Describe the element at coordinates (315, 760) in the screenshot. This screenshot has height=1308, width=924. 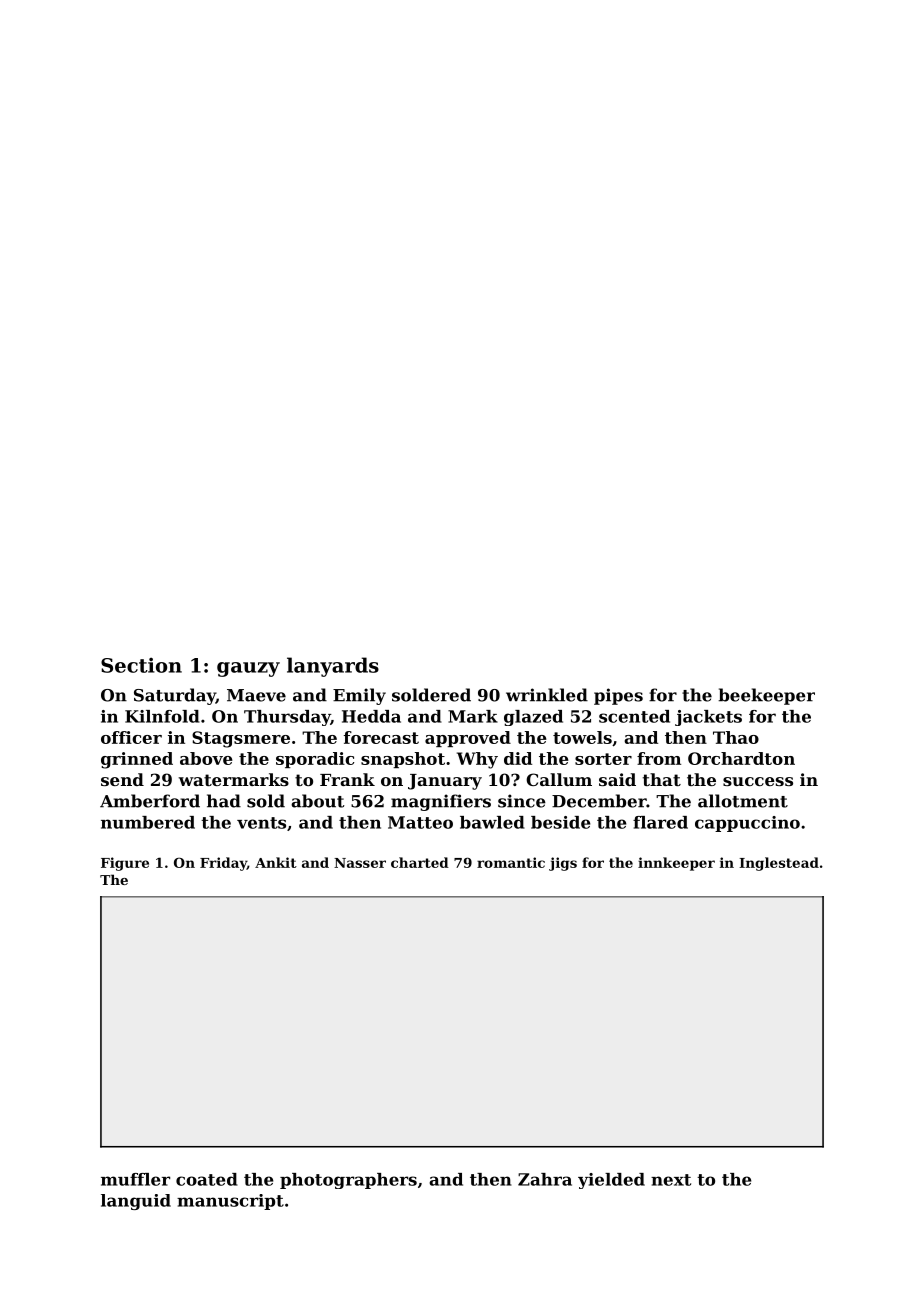
I see `sporadic` at that location.
